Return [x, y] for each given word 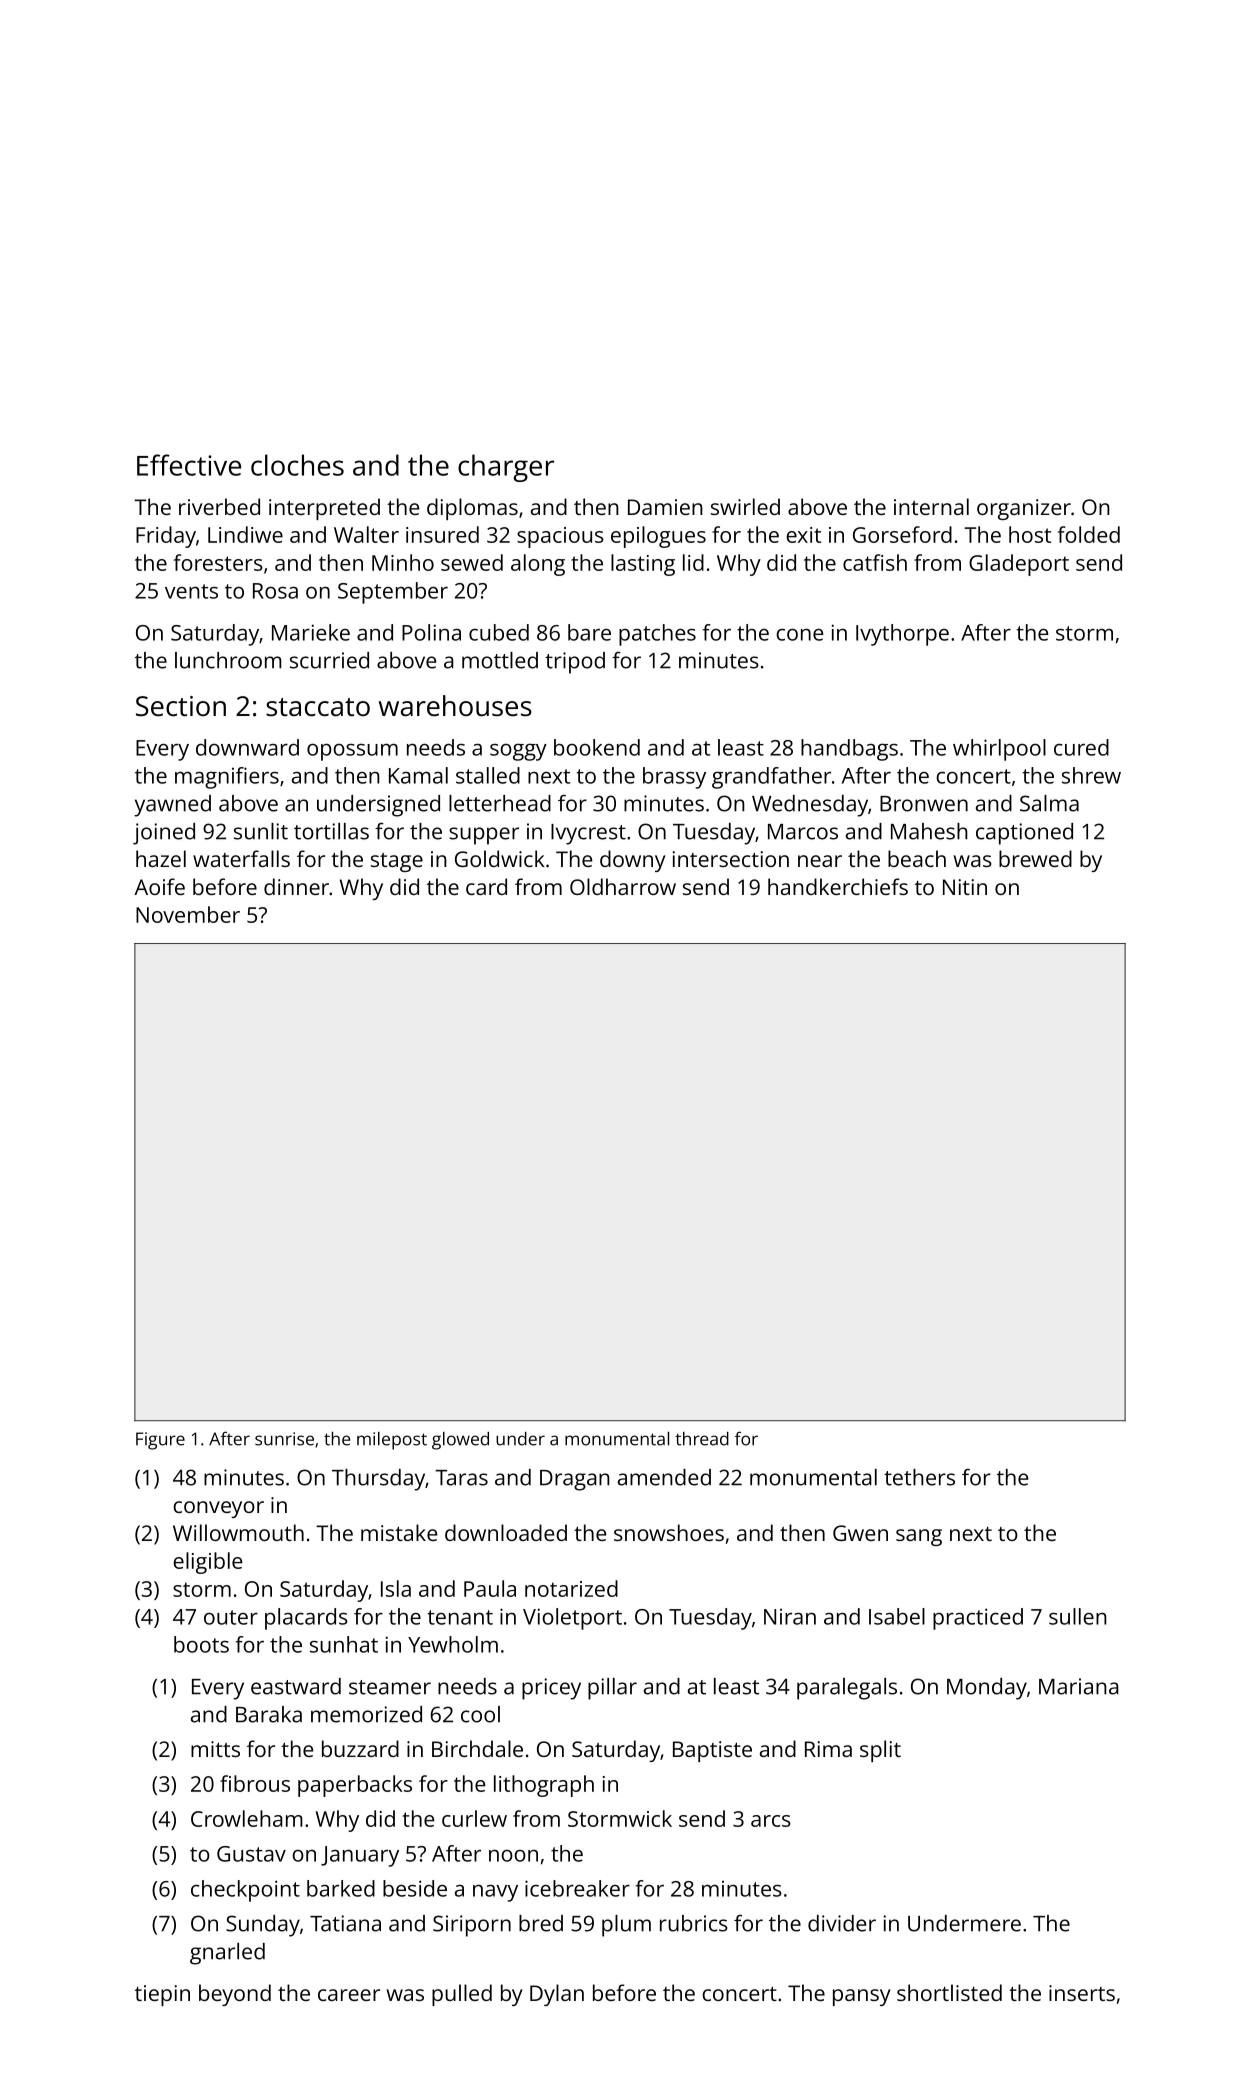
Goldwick [500, 858]
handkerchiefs [838, 886]
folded [1089, 534]
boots [201, 1644]
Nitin [965, 887]
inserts [1082, 1993]
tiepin [162, 1995]
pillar [612, 1689]
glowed [460, 1441]
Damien [665, 507]
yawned [172, 806]
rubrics [694, 1923]
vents [191, 591]
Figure [160, 1441]
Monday [987, 1689]
